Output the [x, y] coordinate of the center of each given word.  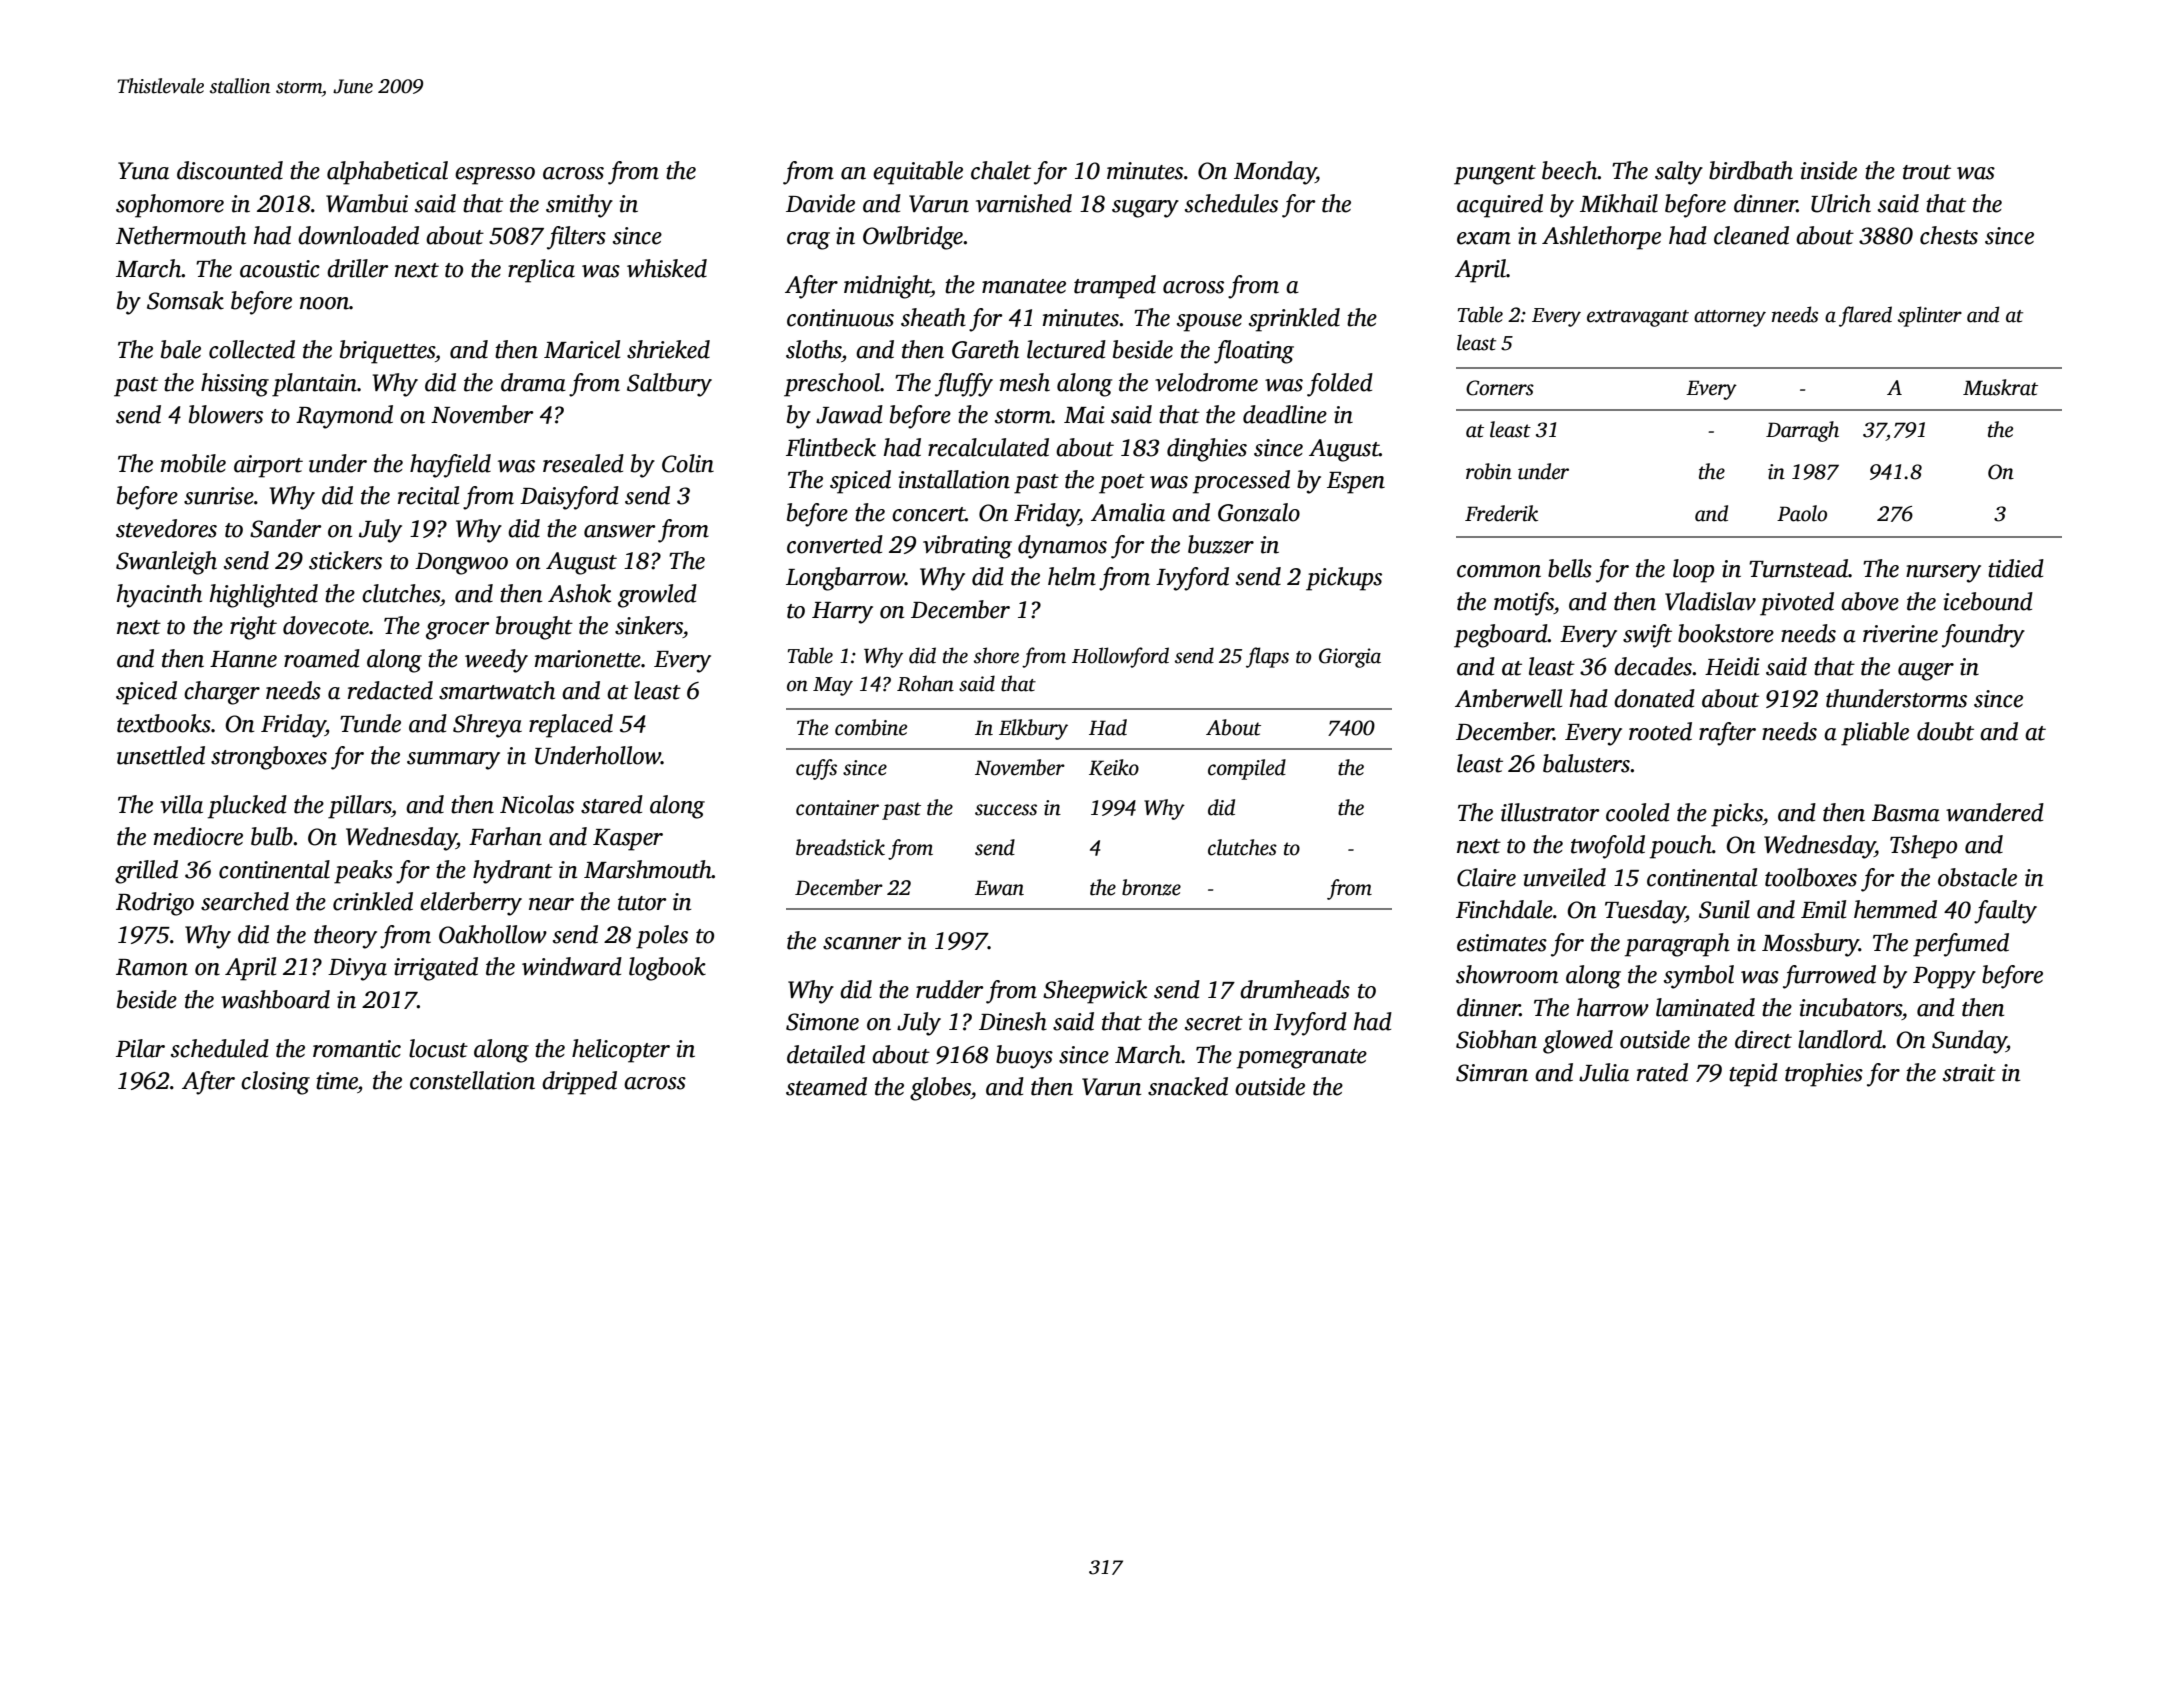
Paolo [1802, 513]
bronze [1151, 887]
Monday [1275, 173]
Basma [1906, 813]
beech [1570, 170]
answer [619, 531]
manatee [1024, 286]
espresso [495, 176]
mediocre [198, 836]
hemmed [1895, 909]
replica [541, 271]
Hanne [243, 659]
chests [1949, 235]
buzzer [1221, 544]
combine [871, 727]
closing [275, 1083]
